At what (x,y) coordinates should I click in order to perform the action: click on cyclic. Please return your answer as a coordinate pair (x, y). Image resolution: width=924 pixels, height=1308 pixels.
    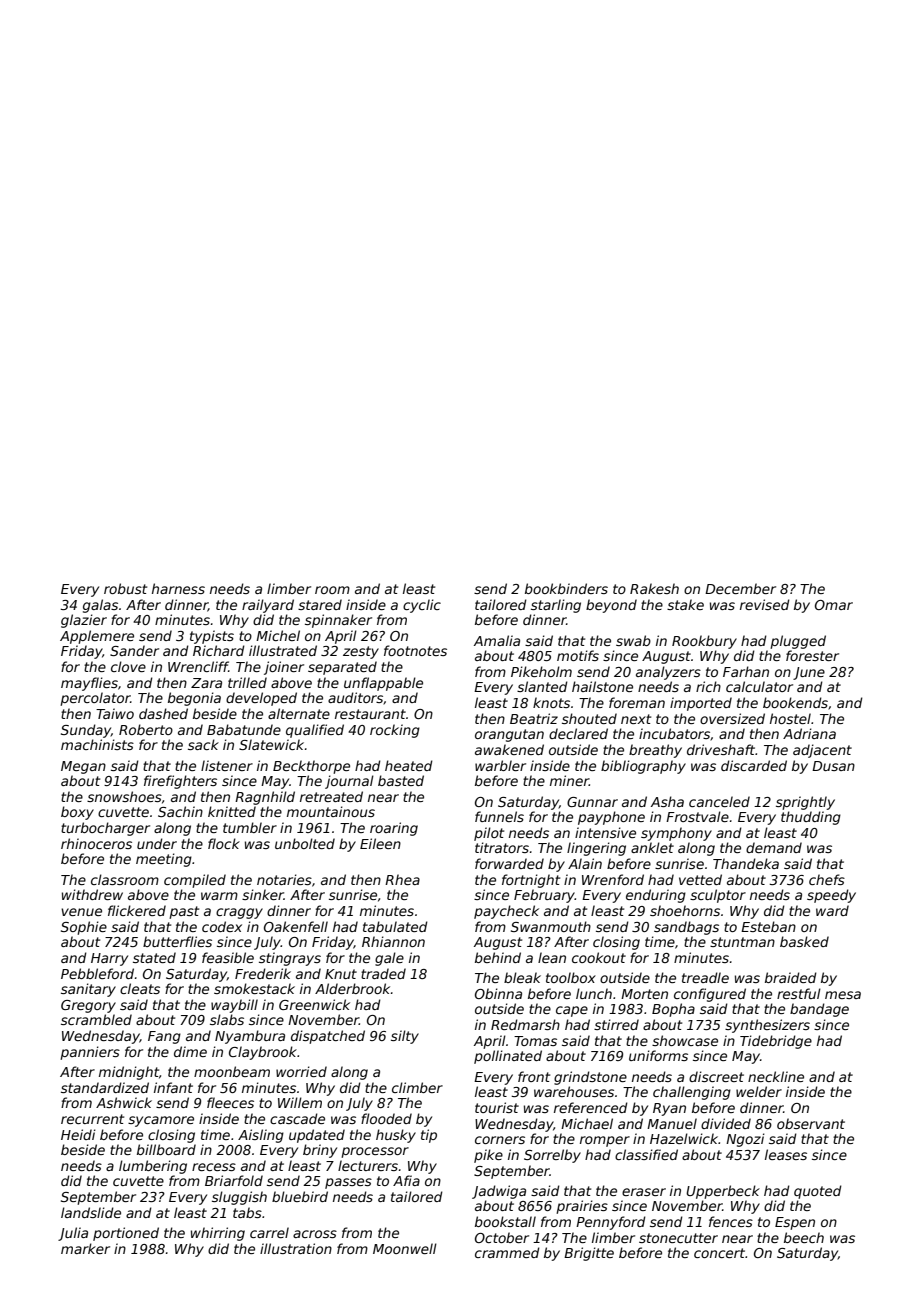
    Looking at the image, I should click on (422, 606).
